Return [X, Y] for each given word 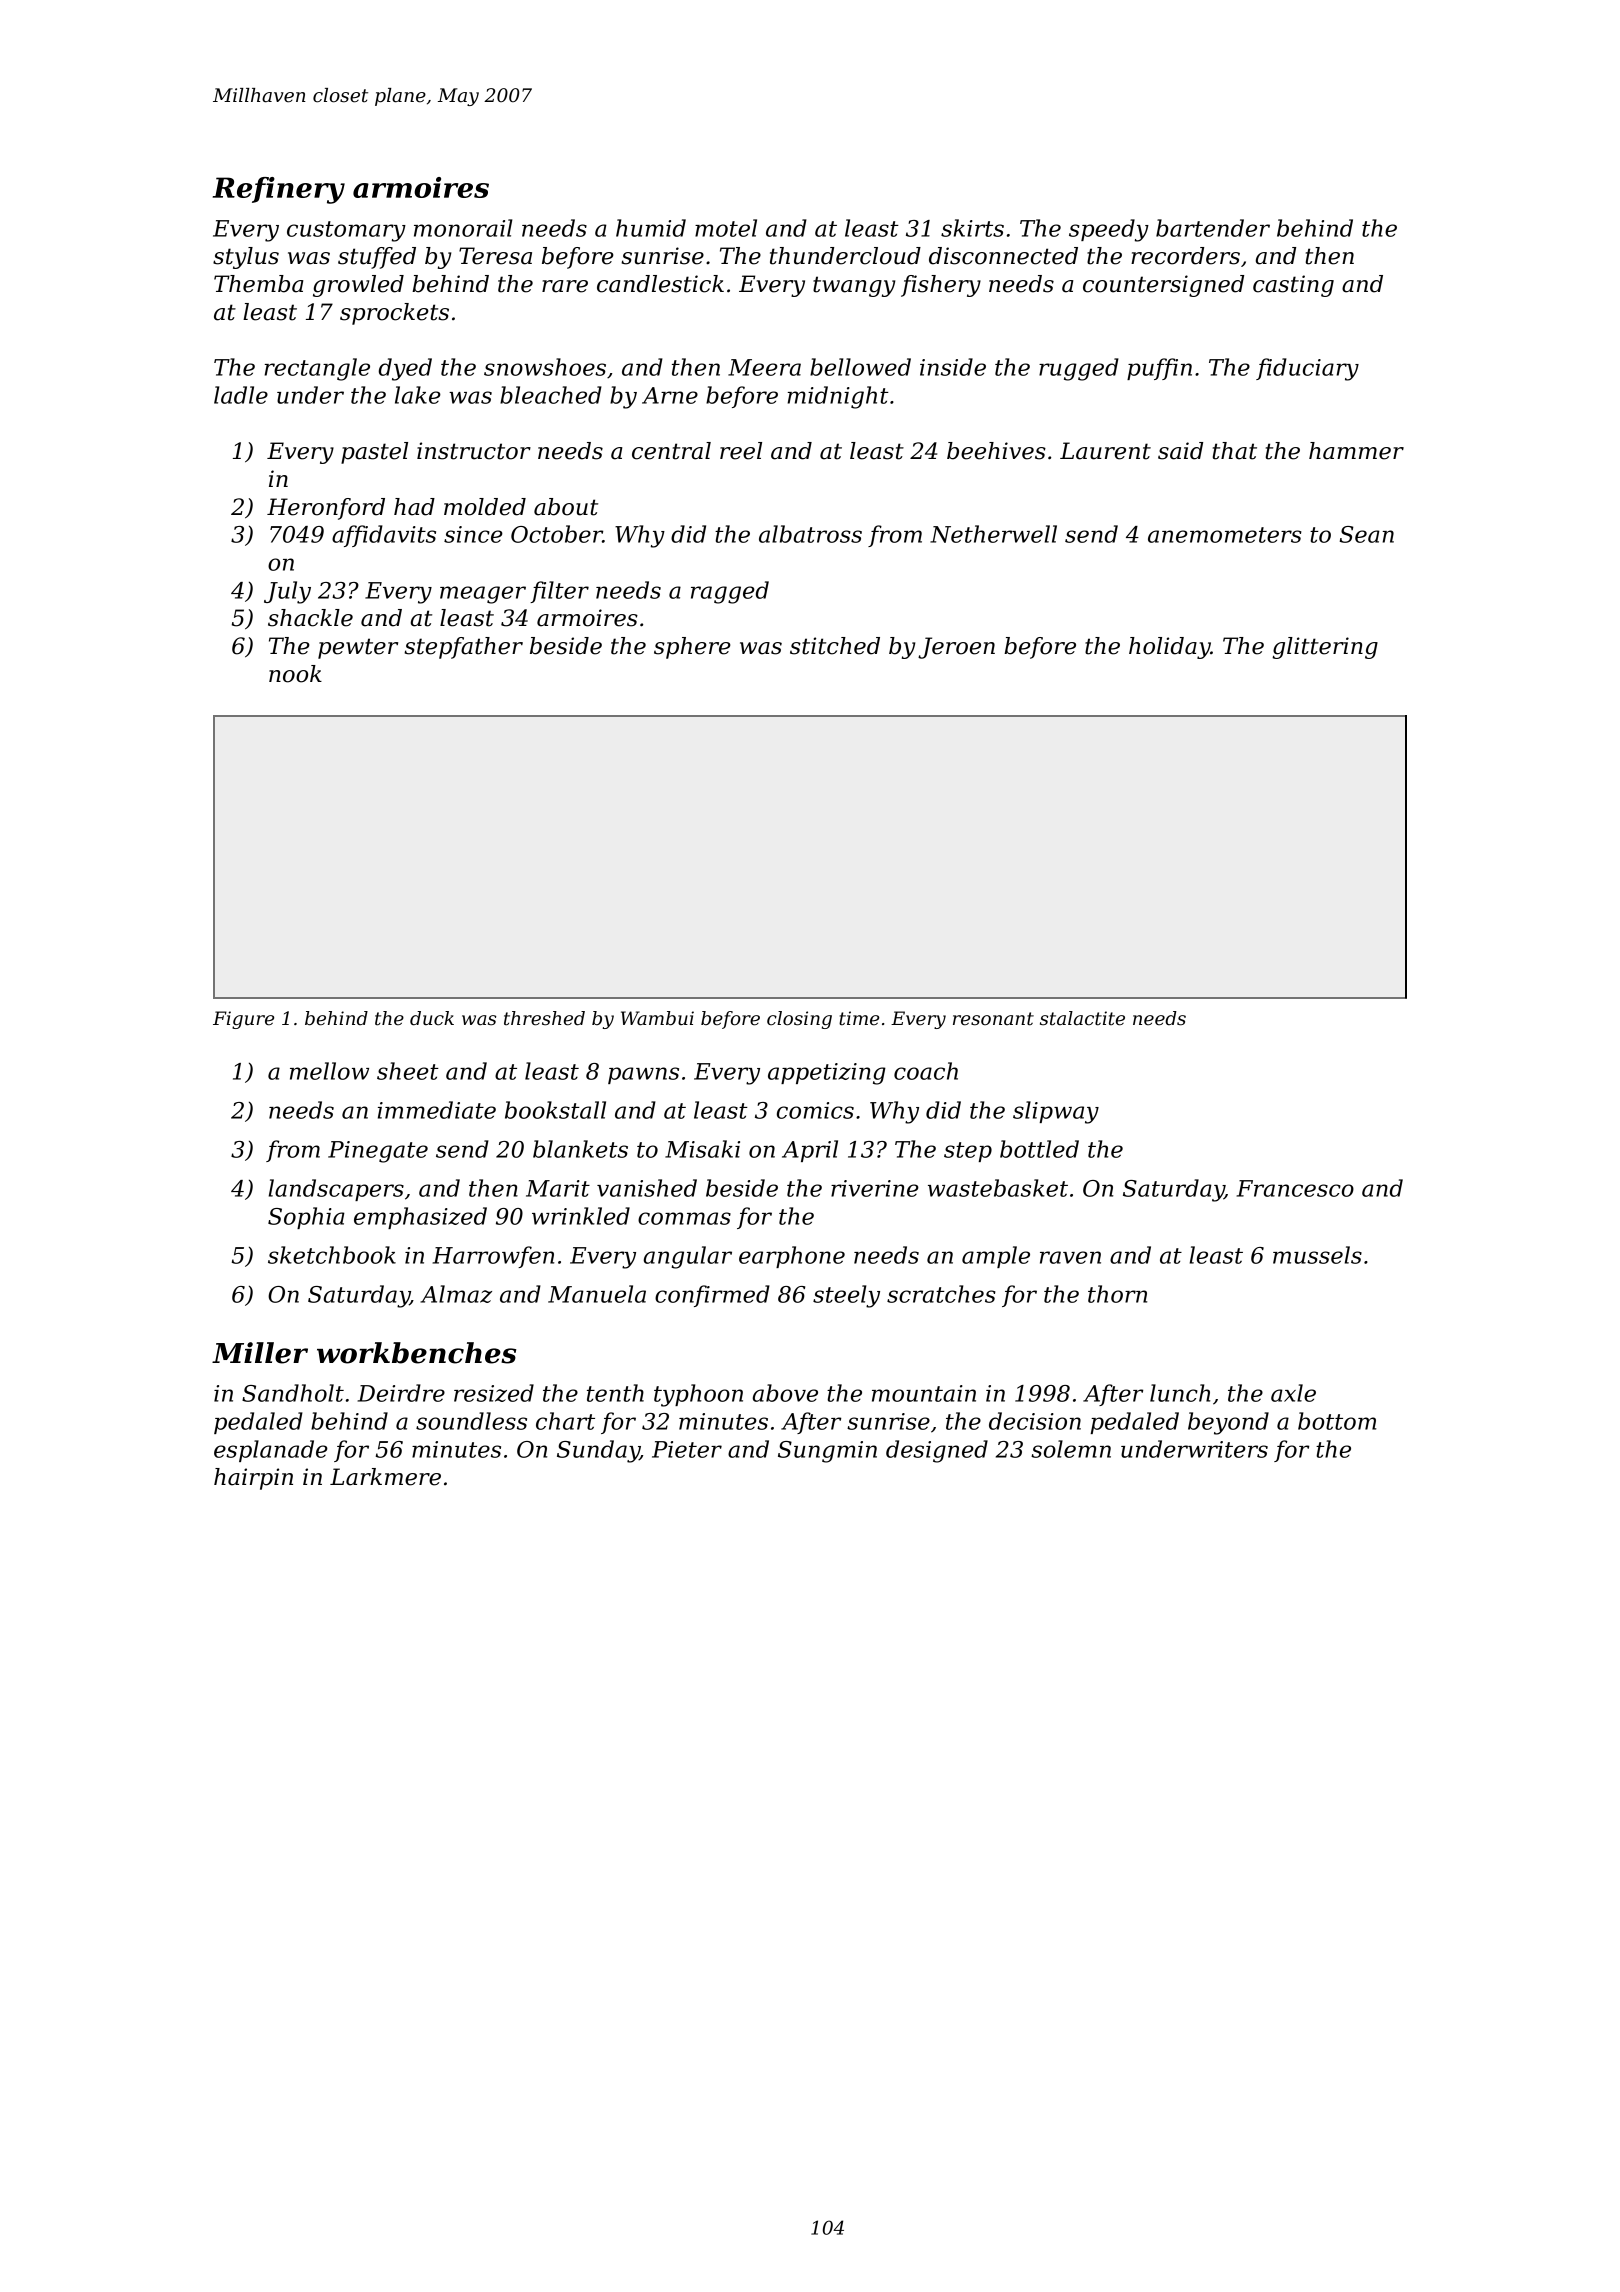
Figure [243, 1020]
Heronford [326, 509]
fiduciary [1307, 369]
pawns [643, 1075]
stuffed [377, 258]
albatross [810, 534]
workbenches [416, 1353]
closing [799, 1020]
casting [1293, 286]
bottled [1039, 1149]
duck [432, 1018]
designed [937, 1451]
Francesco [1295, 1188]
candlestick [660, 284]
